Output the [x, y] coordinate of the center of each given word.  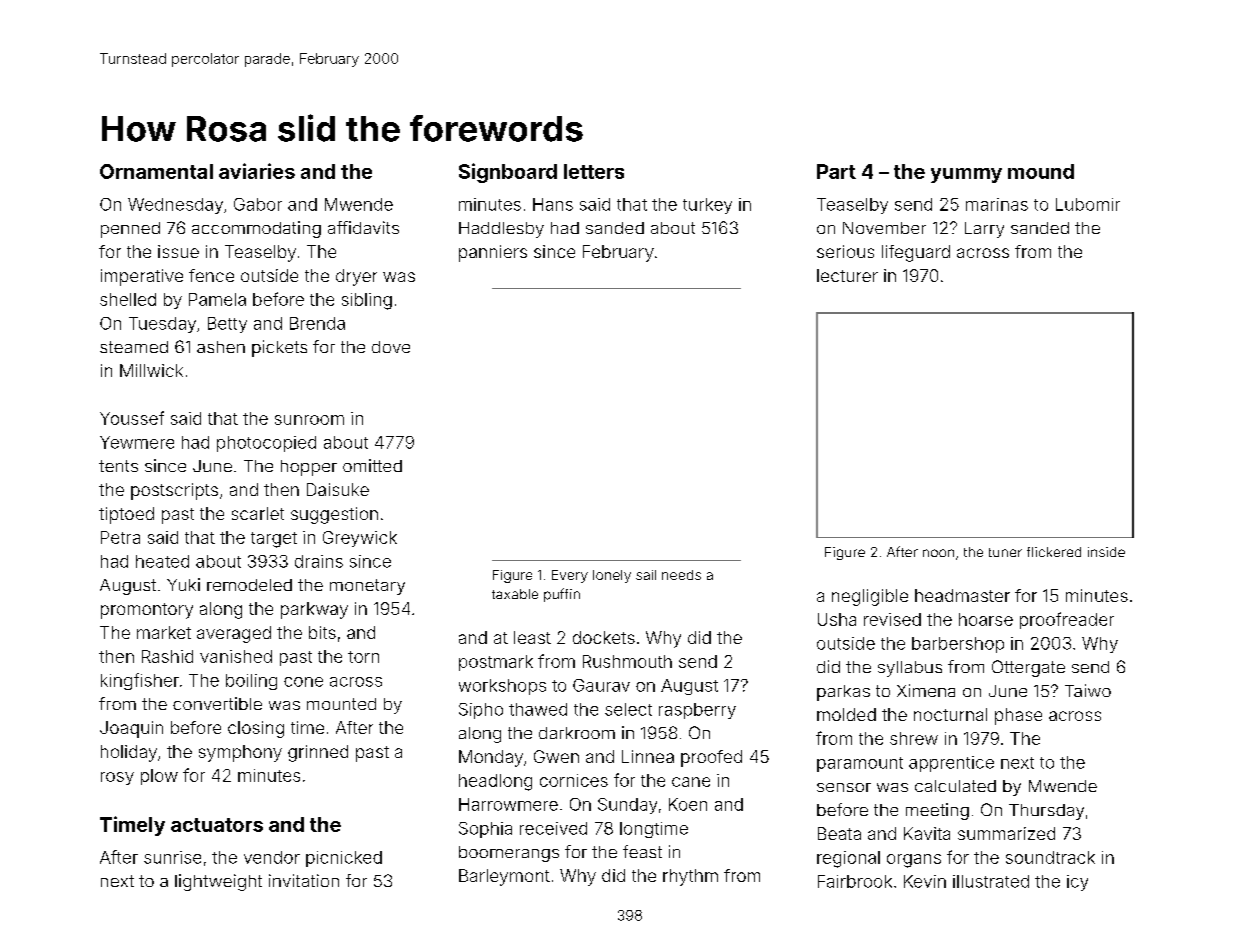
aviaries [257, 171]
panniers [493, 253]
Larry [984, 230]
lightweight [218, 882]
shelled [128, 299]
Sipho [481, 711]
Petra [120, 537]
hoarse [986, 619]
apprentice [951, 764]
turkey [707, 206]
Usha [837, 619]
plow [159, 777]
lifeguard [916, 253]
